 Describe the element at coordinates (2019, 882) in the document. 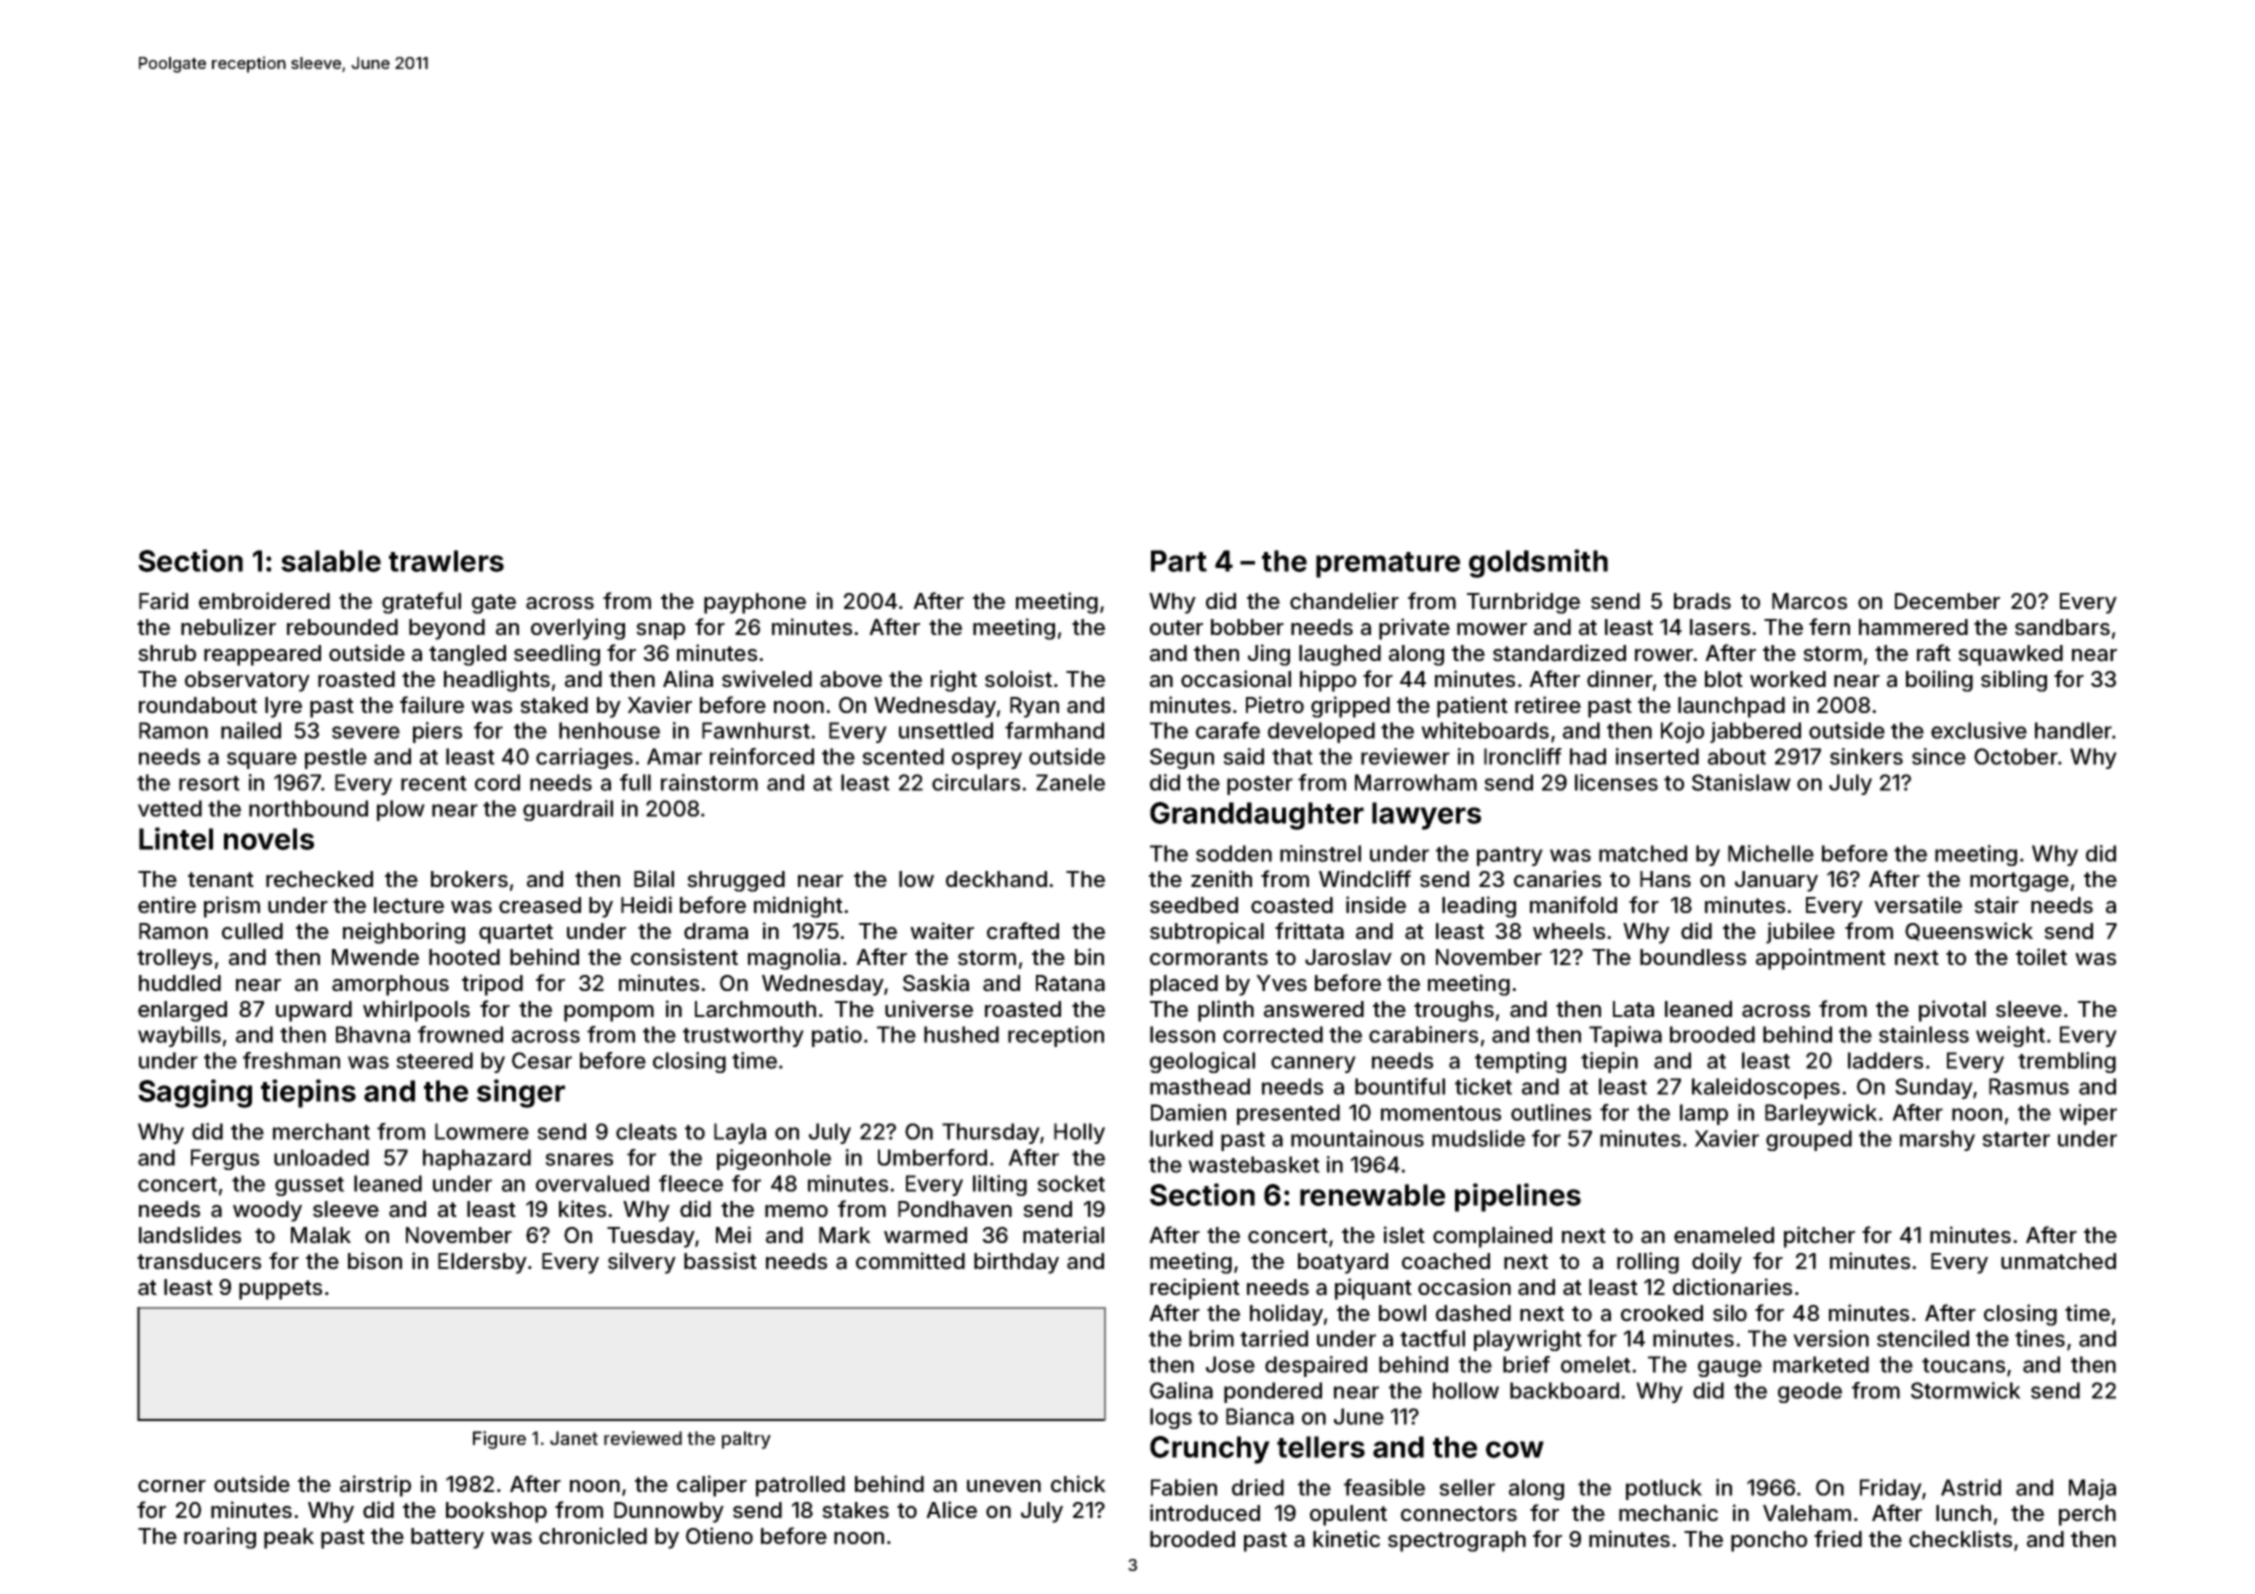

I see `mortgage` at that location.
